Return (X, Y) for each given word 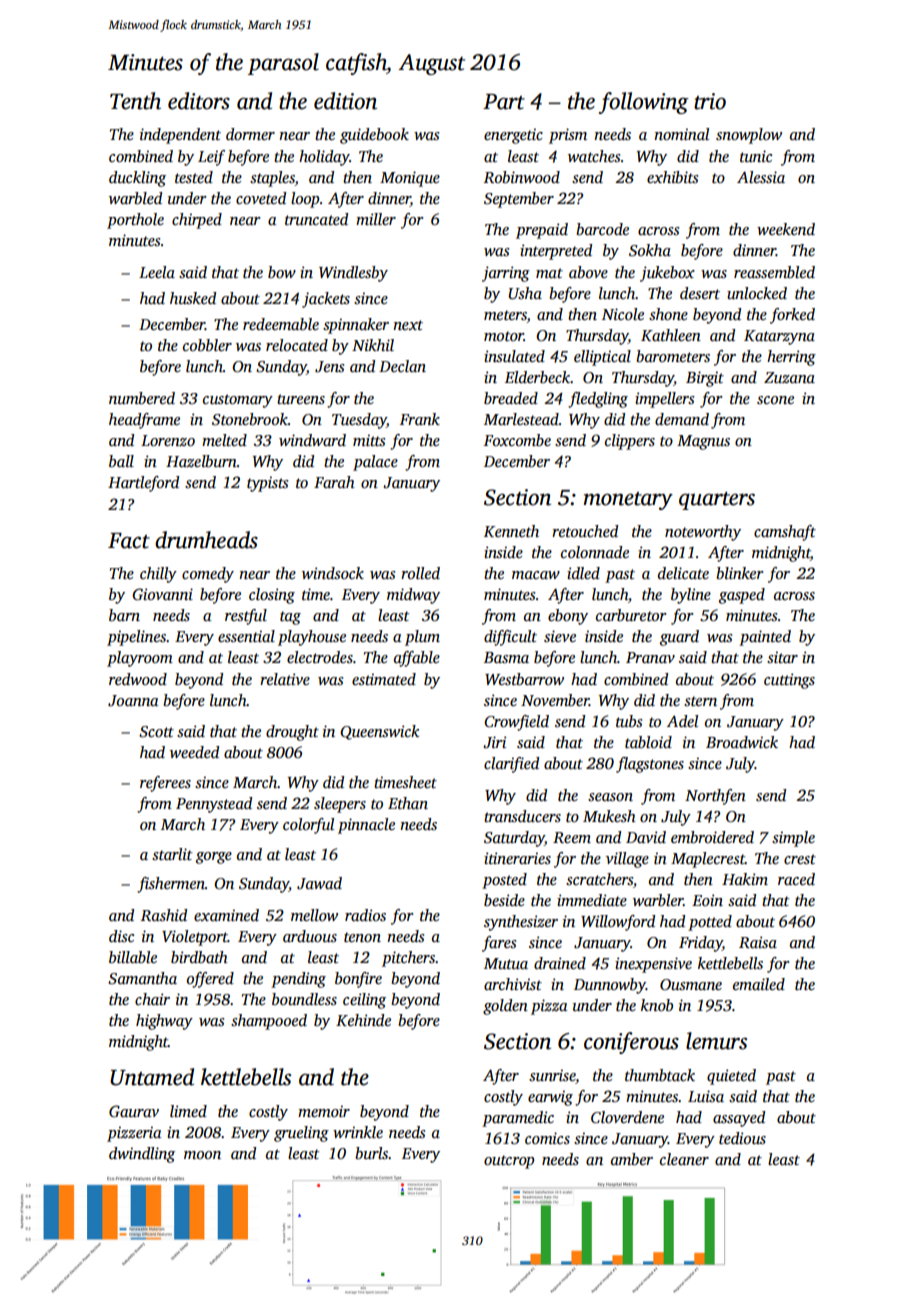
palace (375, 463)
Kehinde (363, 1020)
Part (504, 102)
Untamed (152, 1077)
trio (710, 101)
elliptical (602, 358)
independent (180, 136)
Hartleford (143, 484)
